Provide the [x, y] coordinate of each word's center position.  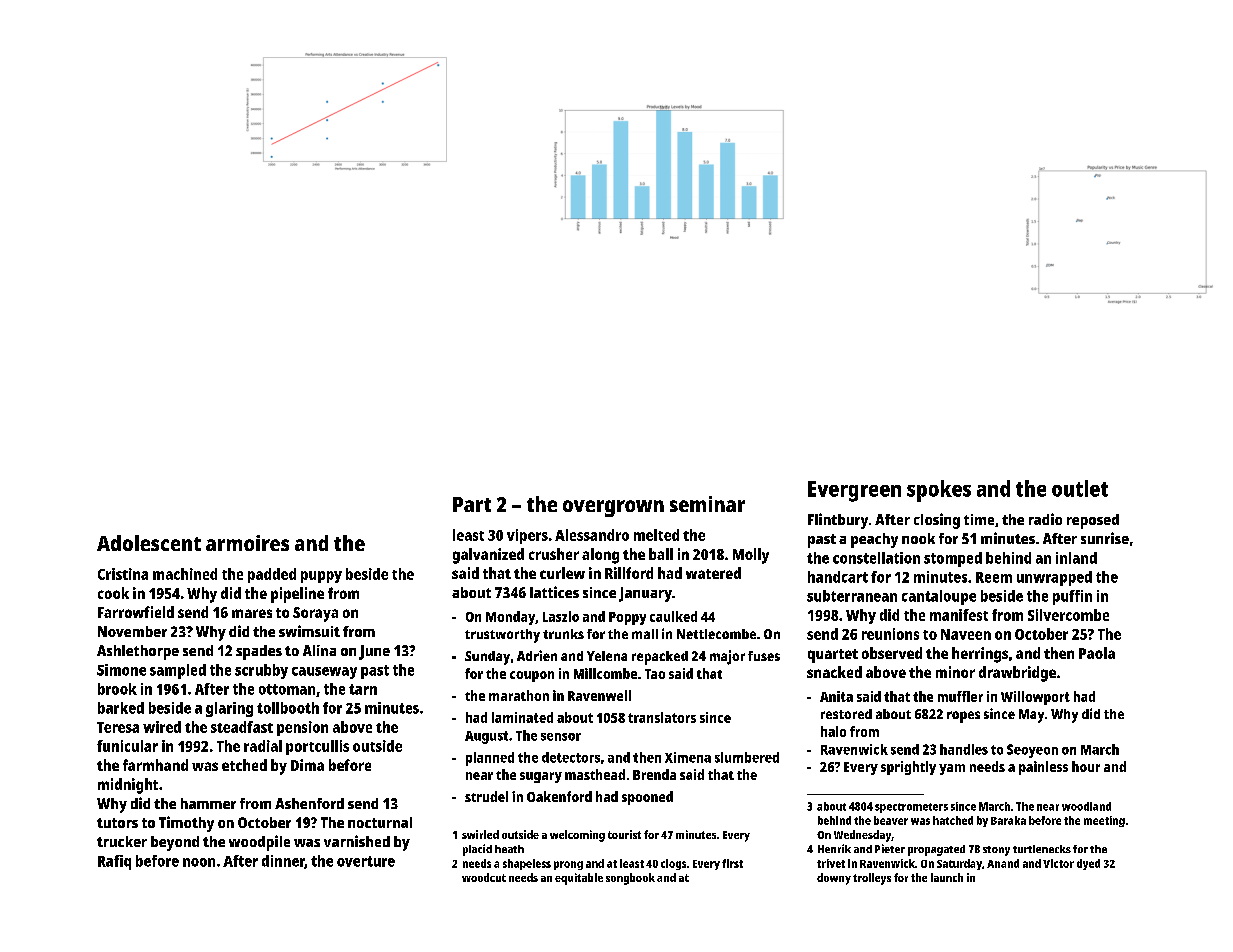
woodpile [259, 843]
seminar [707, 504]
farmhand [155, 765]
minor [955, 672]
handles [964, 749]
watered [713, 573]
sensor [561, 737]
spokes [939, 491]
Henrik [834, 848]
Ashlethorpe [138, 652]
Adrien [537, 655]
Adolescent [149, 543]
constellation [876, 558]
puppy [321, 577]
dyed [1088, 864]
